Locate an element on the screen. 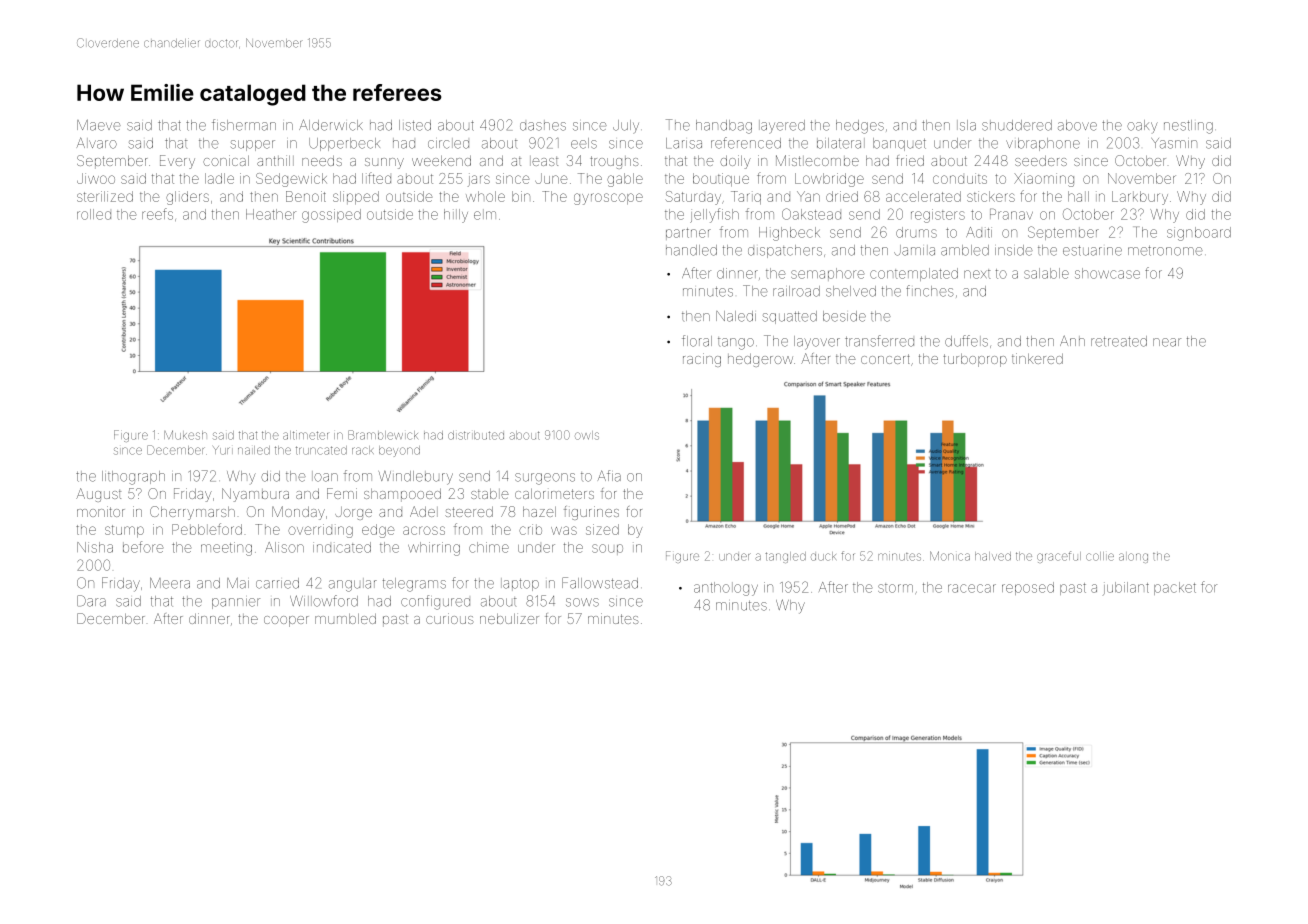  jars is located at coordinates (479, 180).
